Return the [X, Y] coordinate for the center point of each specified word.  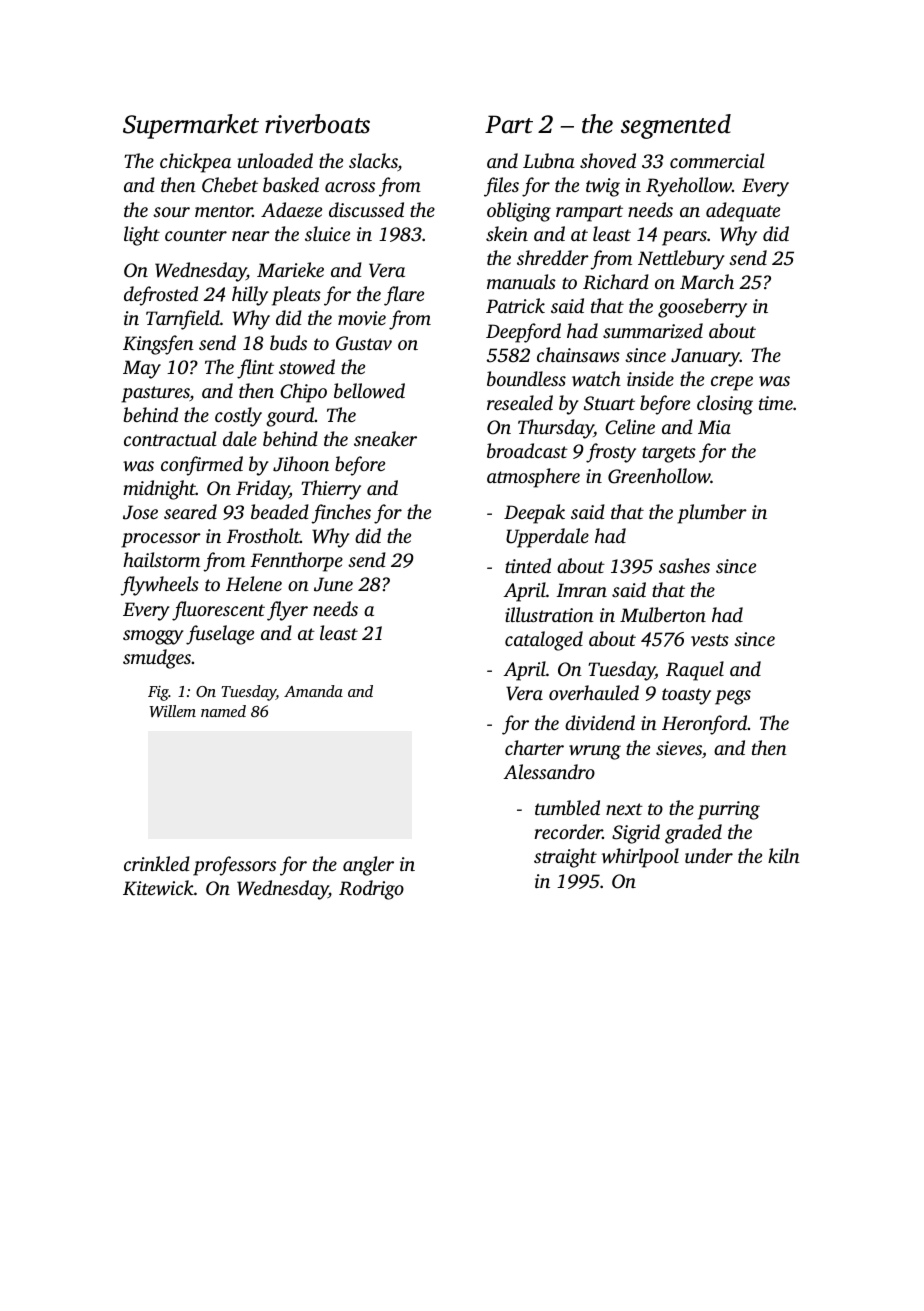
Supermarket [191, 126]
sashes [684, 565]
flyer [287, 611]
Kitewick [158, 888]
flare [404, 296]
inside [650, 378]
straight [565, 858]
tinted [528, 565]
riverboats [317, 124]
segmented [676, 126]
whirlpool [640, 858]
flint [255, 369]
